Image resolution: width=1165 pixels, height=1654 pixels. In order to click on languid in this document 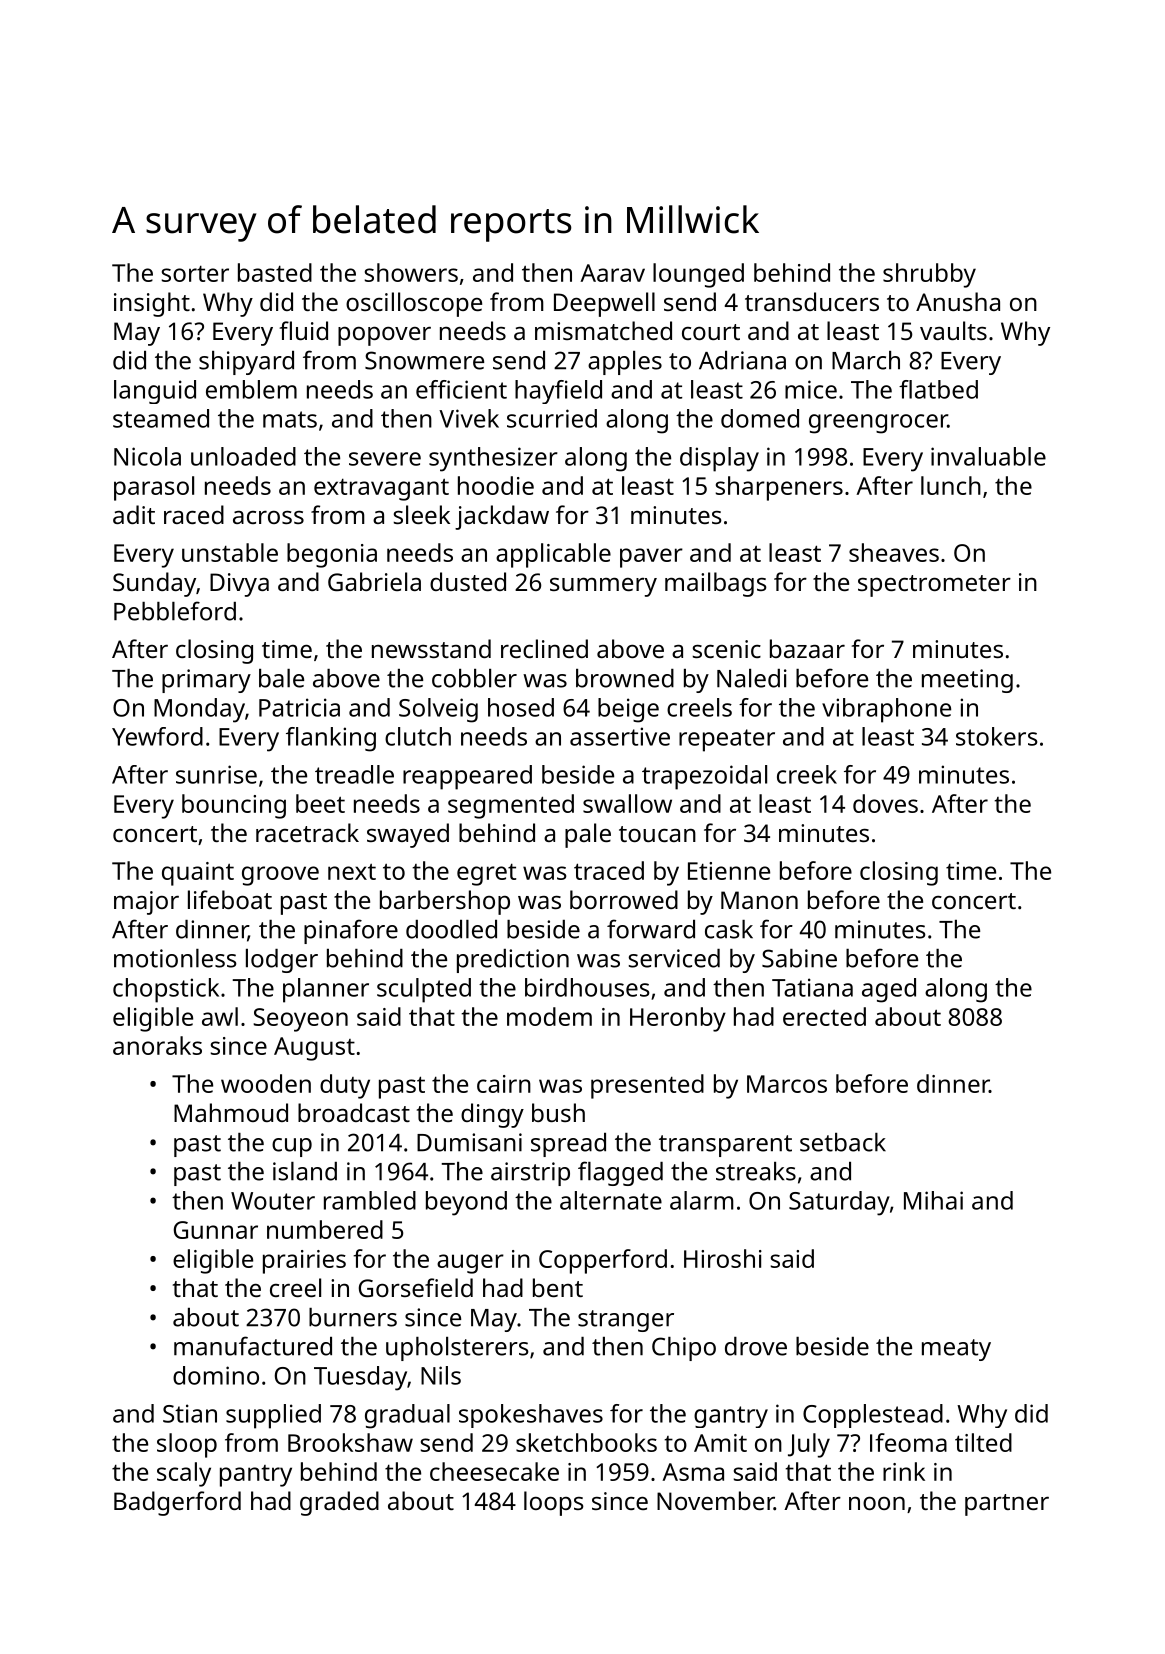, I will do `click(155, 392)`.
